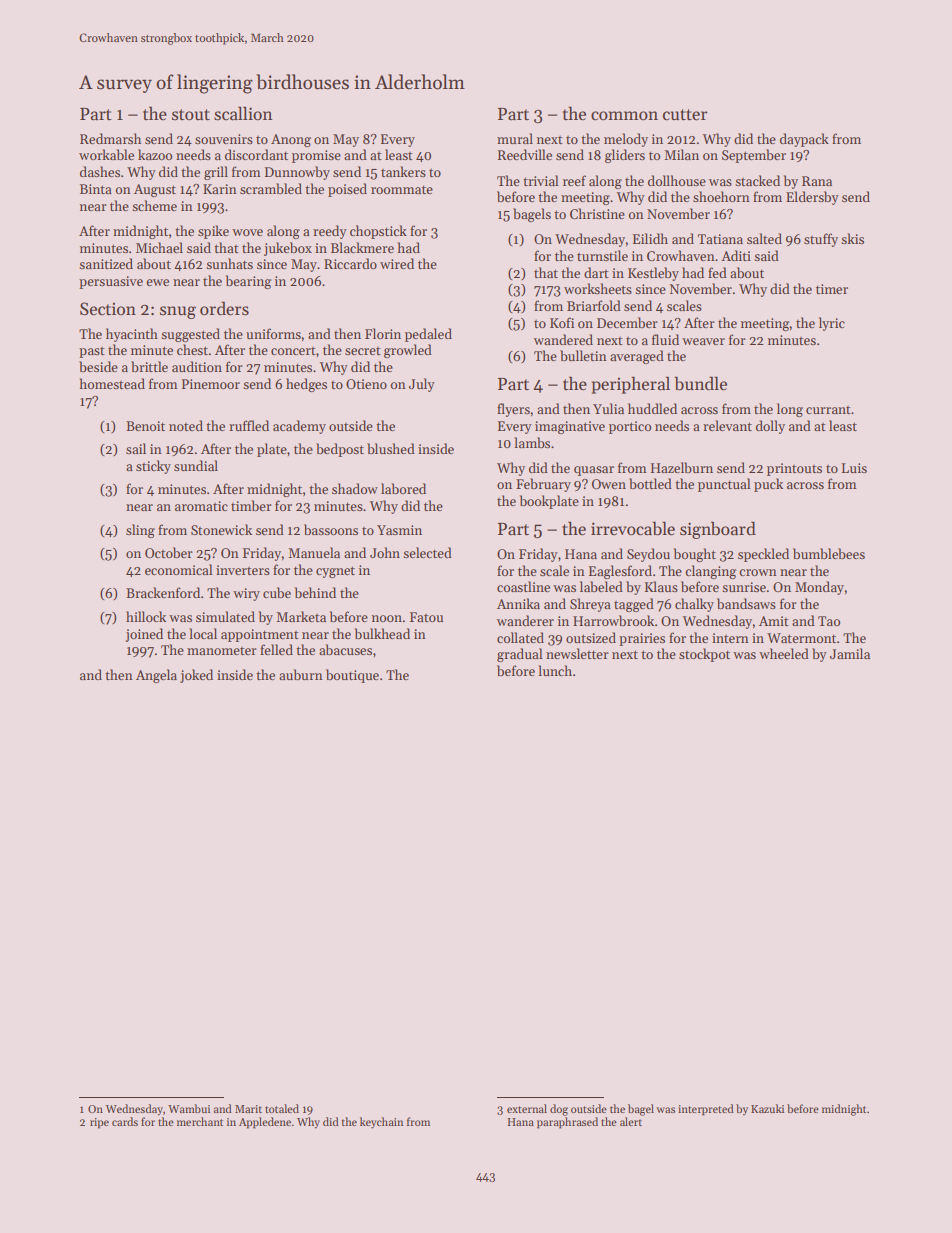 This document has height=1233, width=952. I want to click on pedaled, so click(428, 335).
